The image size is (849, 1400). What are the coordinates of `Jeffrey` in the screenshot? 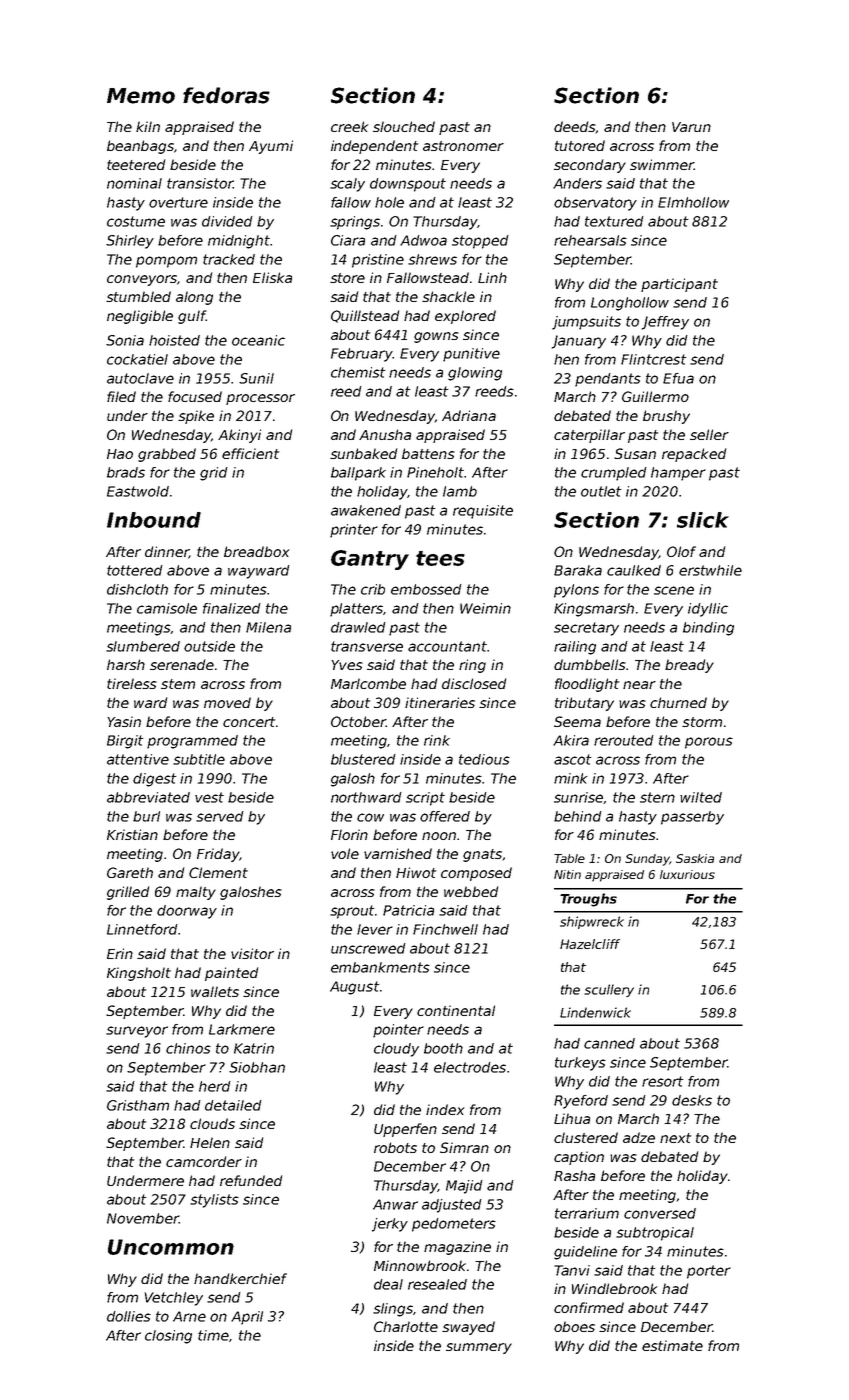 It's located at (665, 323).
